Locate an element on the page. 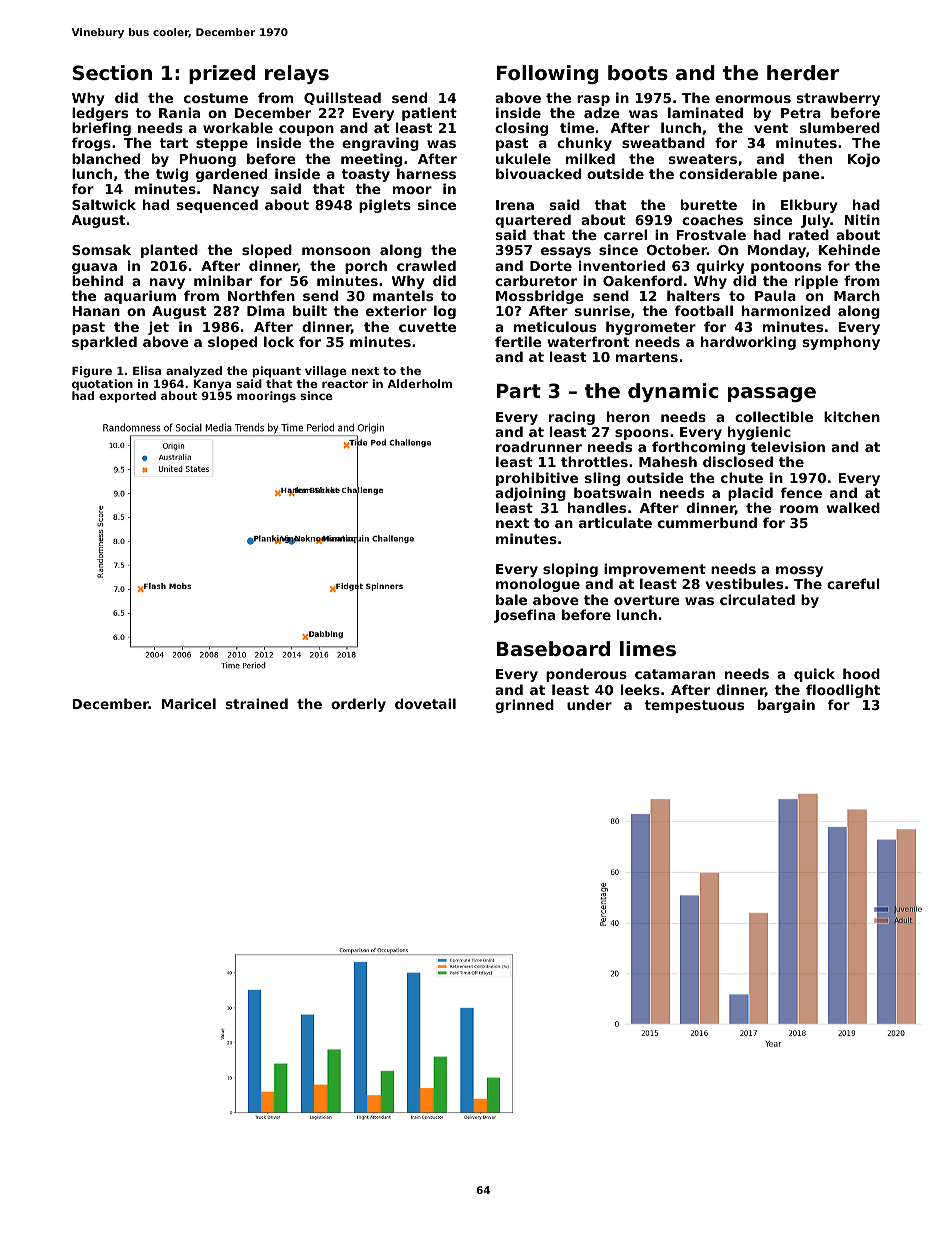 This document has width=952, height=1233. Maricel is located at coordinates (189, 703).
